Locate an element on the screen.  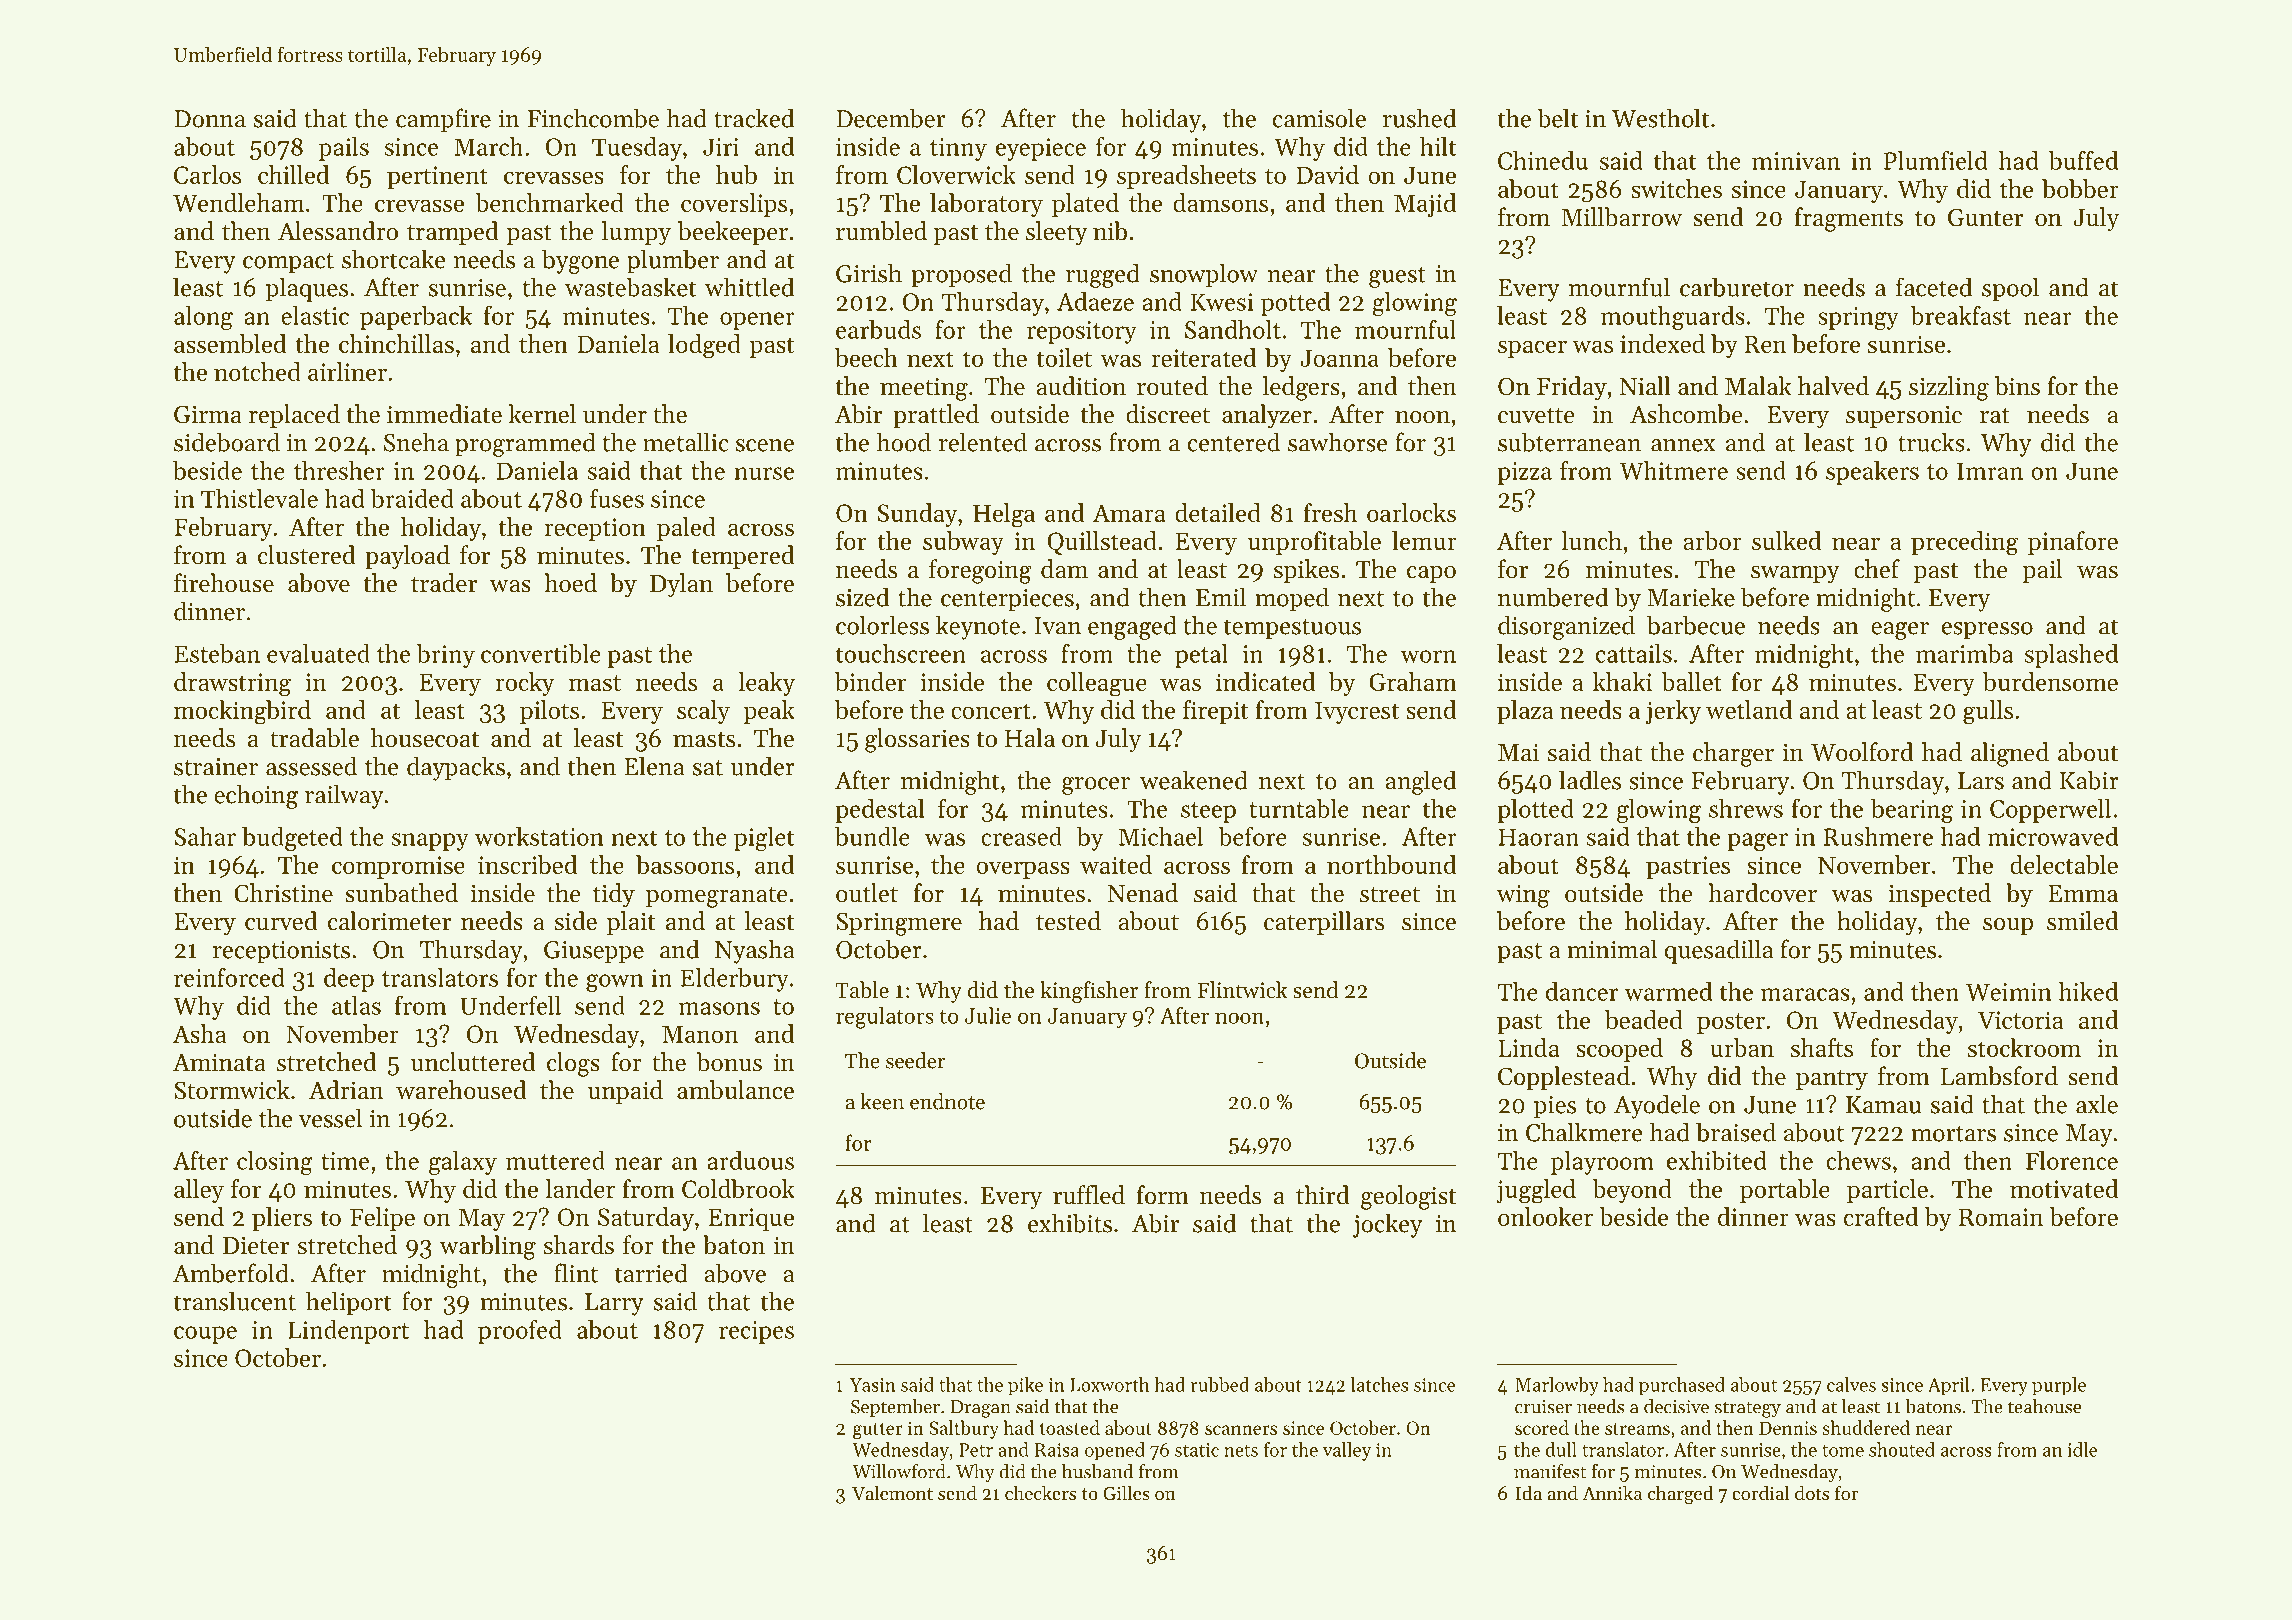
tempered is located at coordinates (743, 557).
